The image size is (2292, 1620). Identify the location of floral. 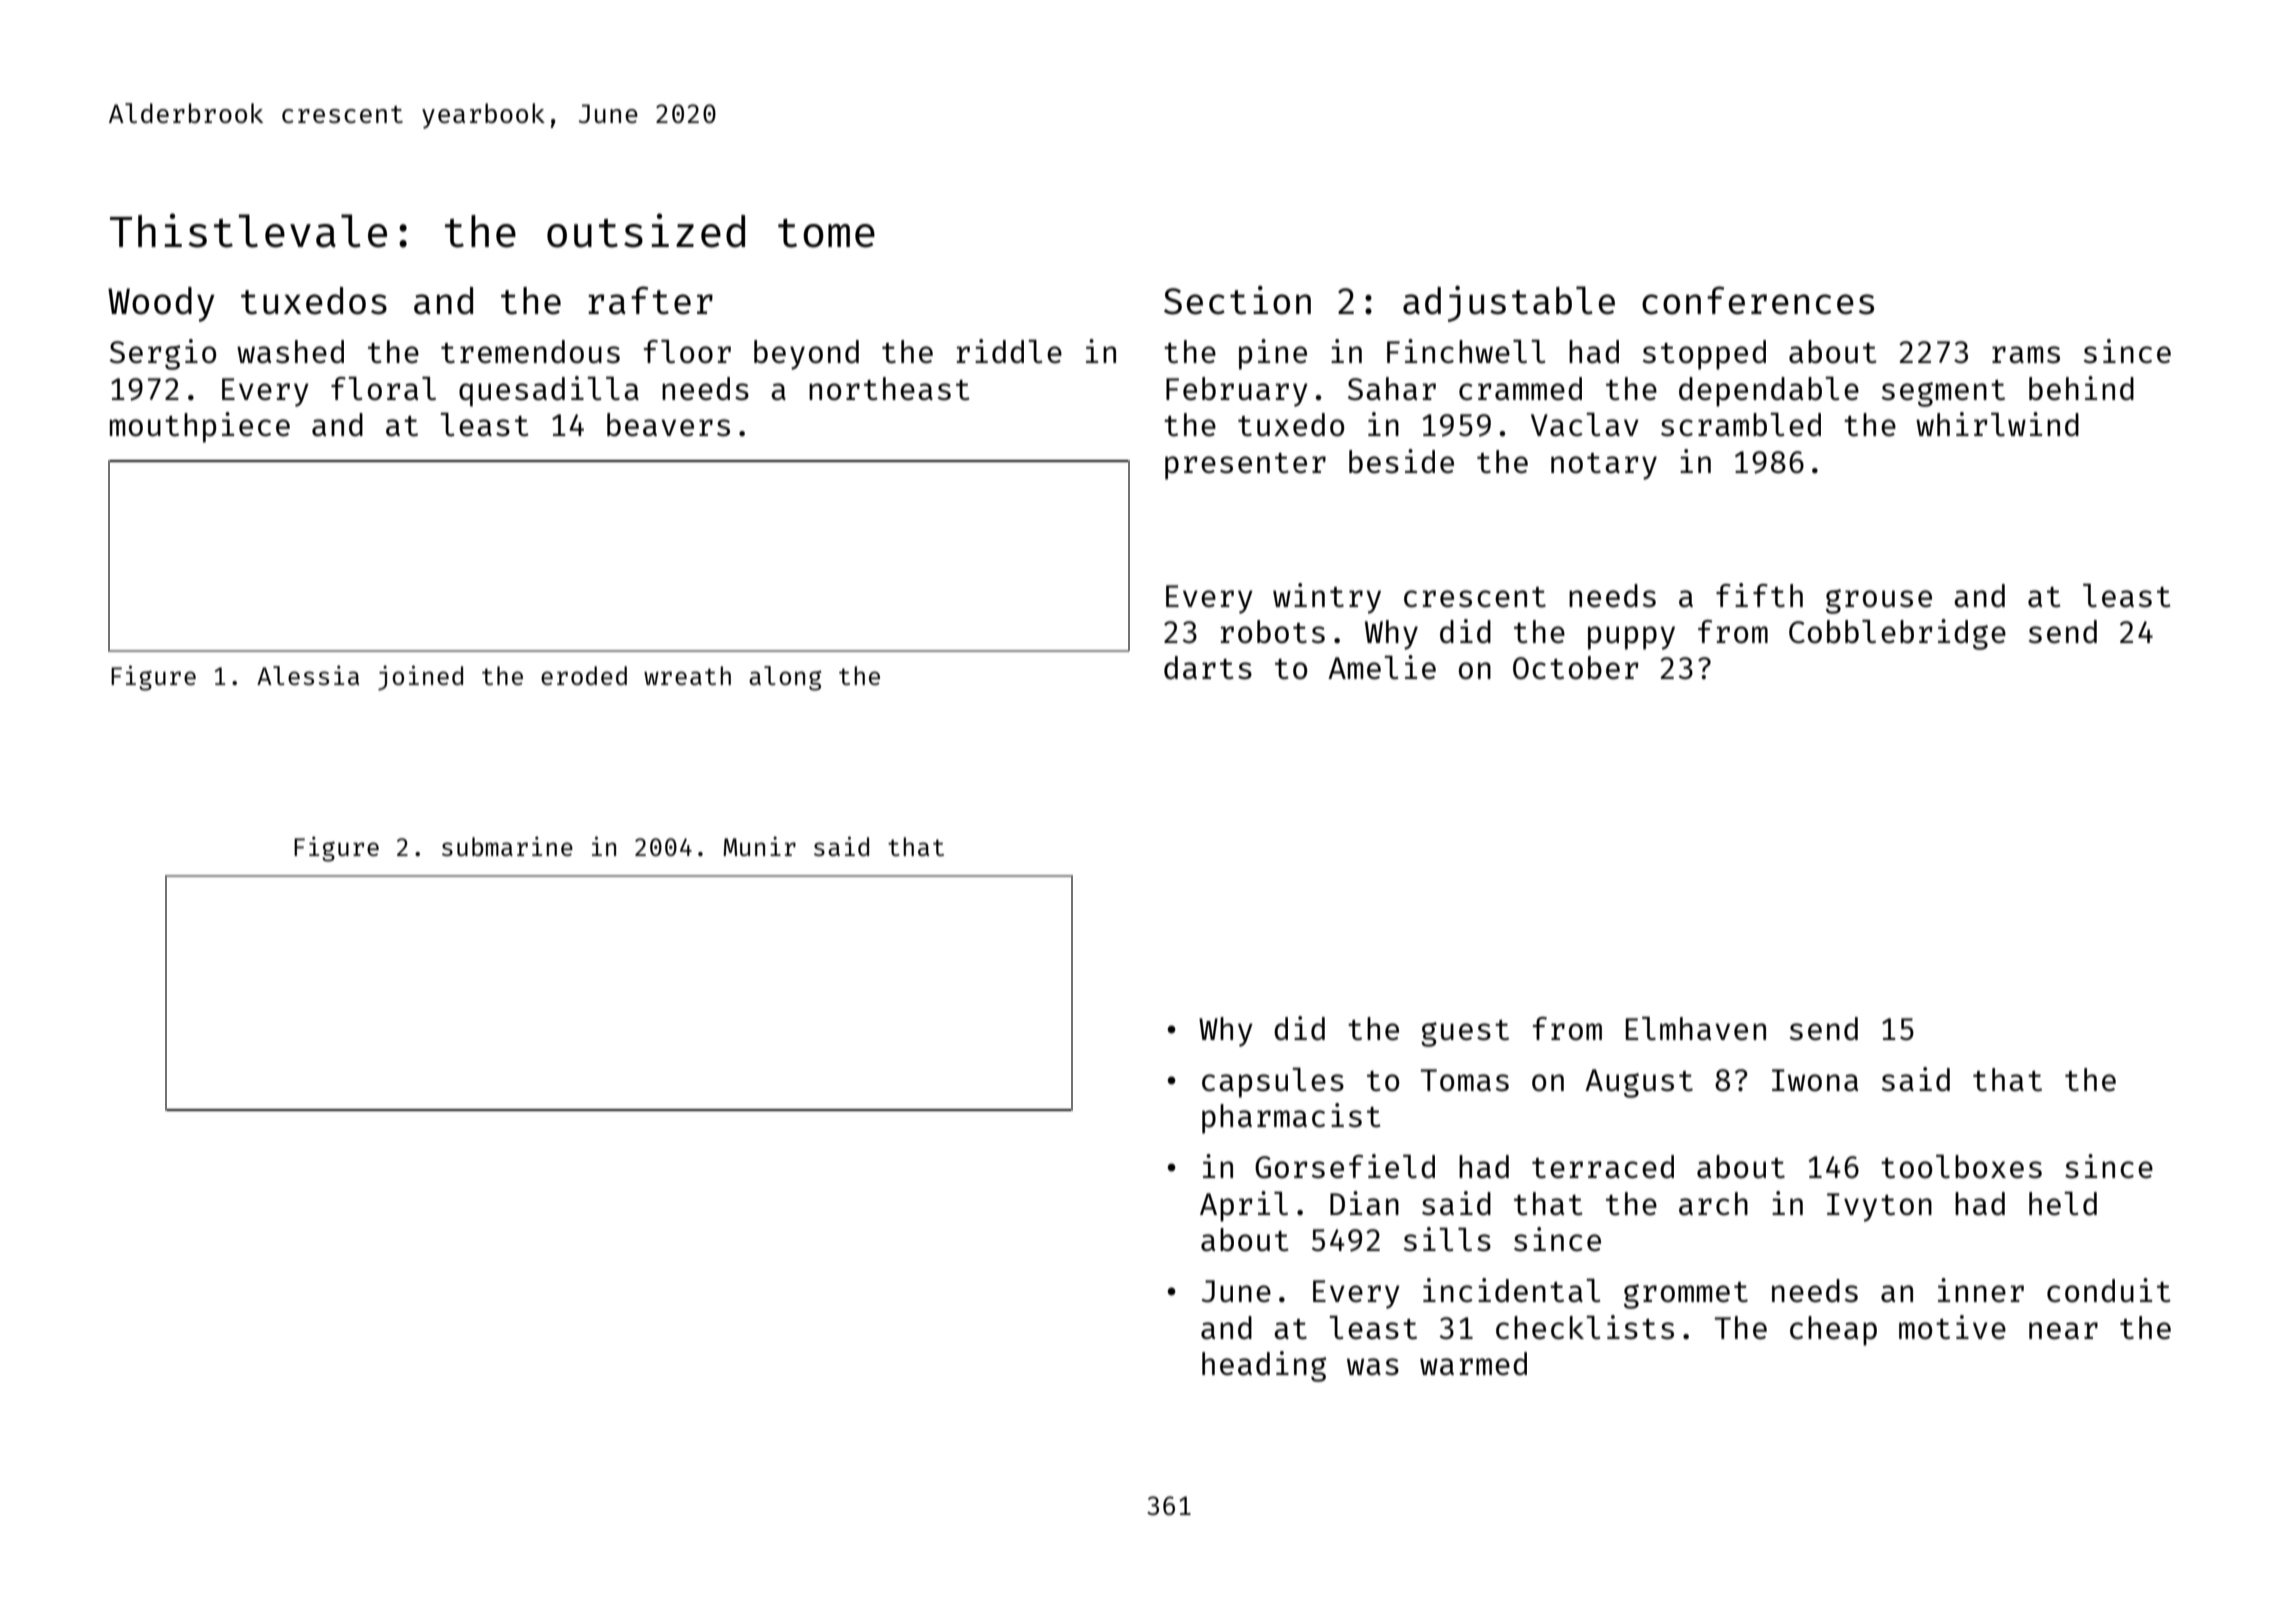
(383, 388).
